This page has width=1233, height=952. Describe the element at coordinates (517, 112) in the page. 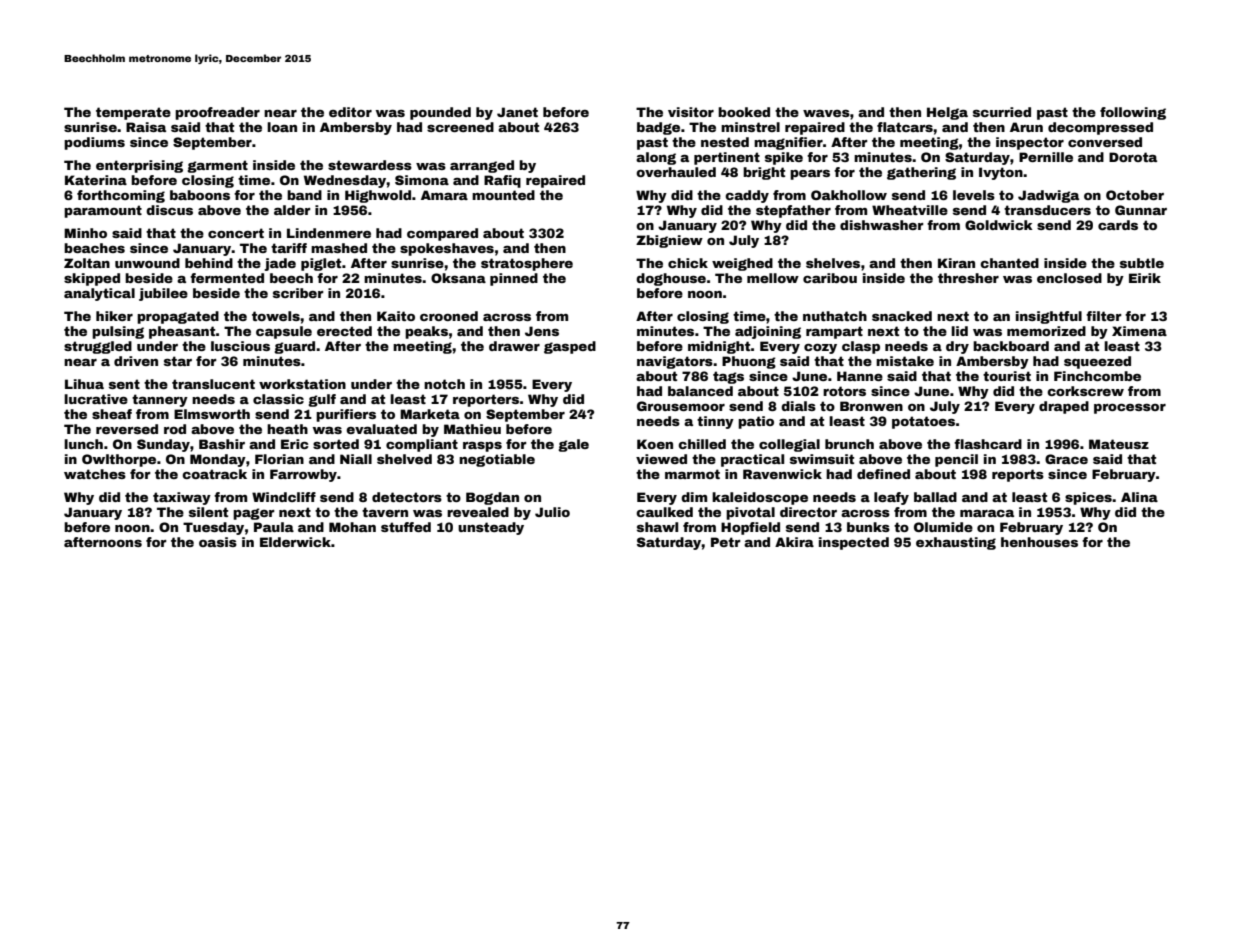

I see `Janet` at that location.
